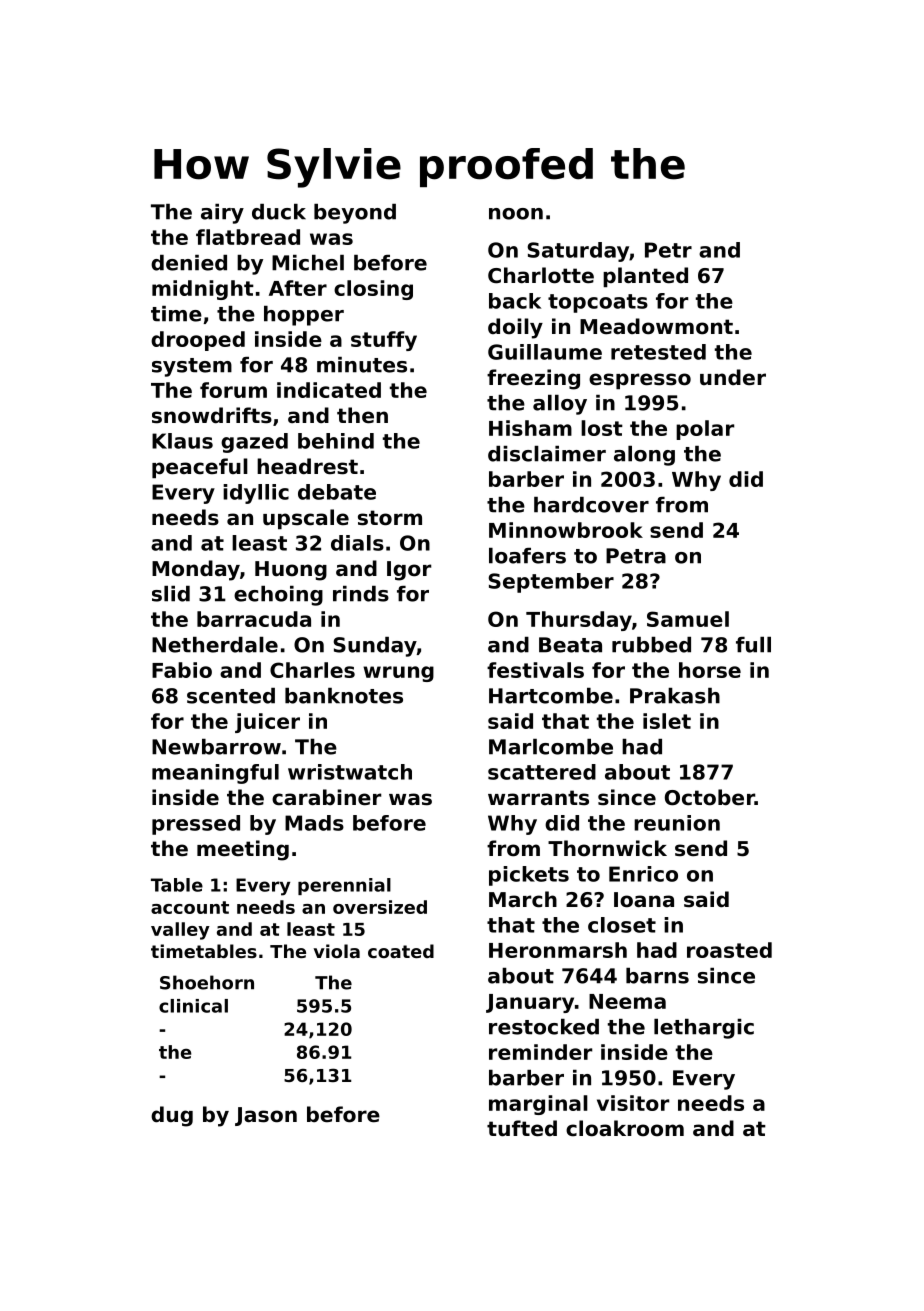  Describe the element at coordinates (578, 252) in the screenshot. I see `Saturday` at that location.
